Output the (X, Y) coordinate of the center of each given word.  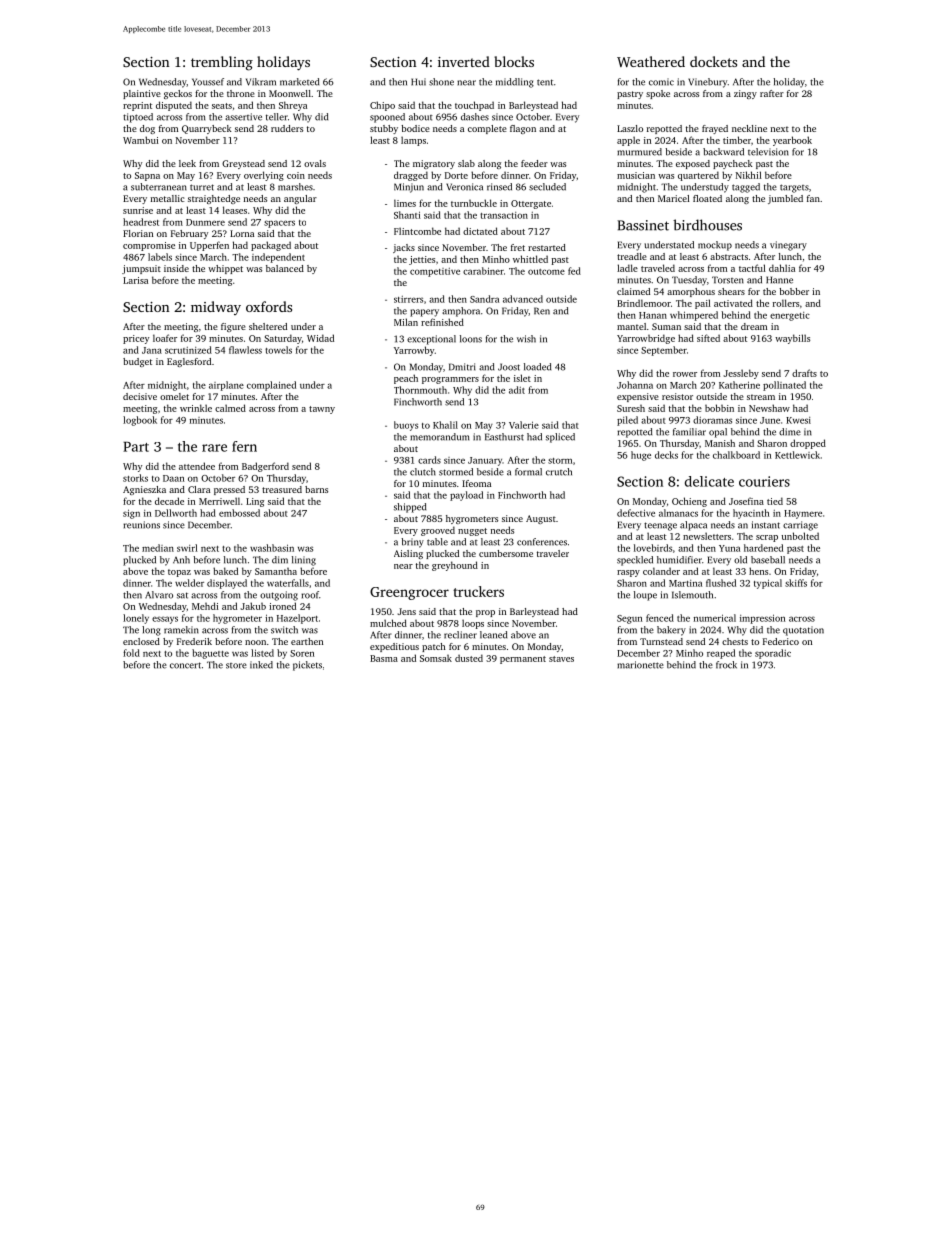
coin (296, 175)
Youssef (208, 82)
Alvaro (159, 595)
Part (136, 447)
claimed (633, 291)
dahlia (782, 268)
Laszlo (630, 128)
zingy (745, 94)
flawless (245, 350)
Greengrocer (409, 593)
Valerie (524, 425)
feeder (534, 163)
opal (718, 433)
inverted (464, 61)
